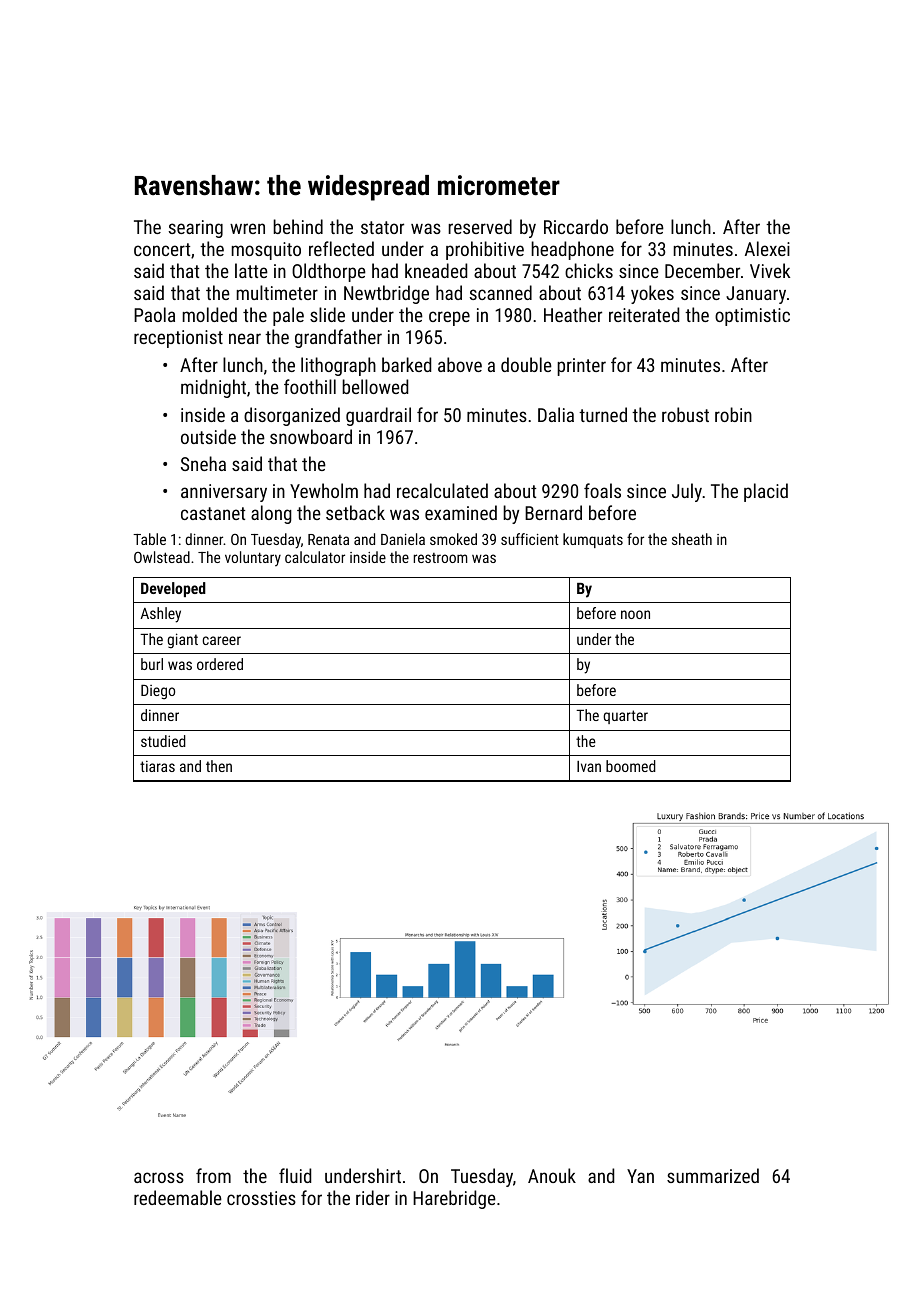  What do you see at coordinates (713, 1175) in the screenshot?
I see `summarized` at bounding box center [713, 1175].
